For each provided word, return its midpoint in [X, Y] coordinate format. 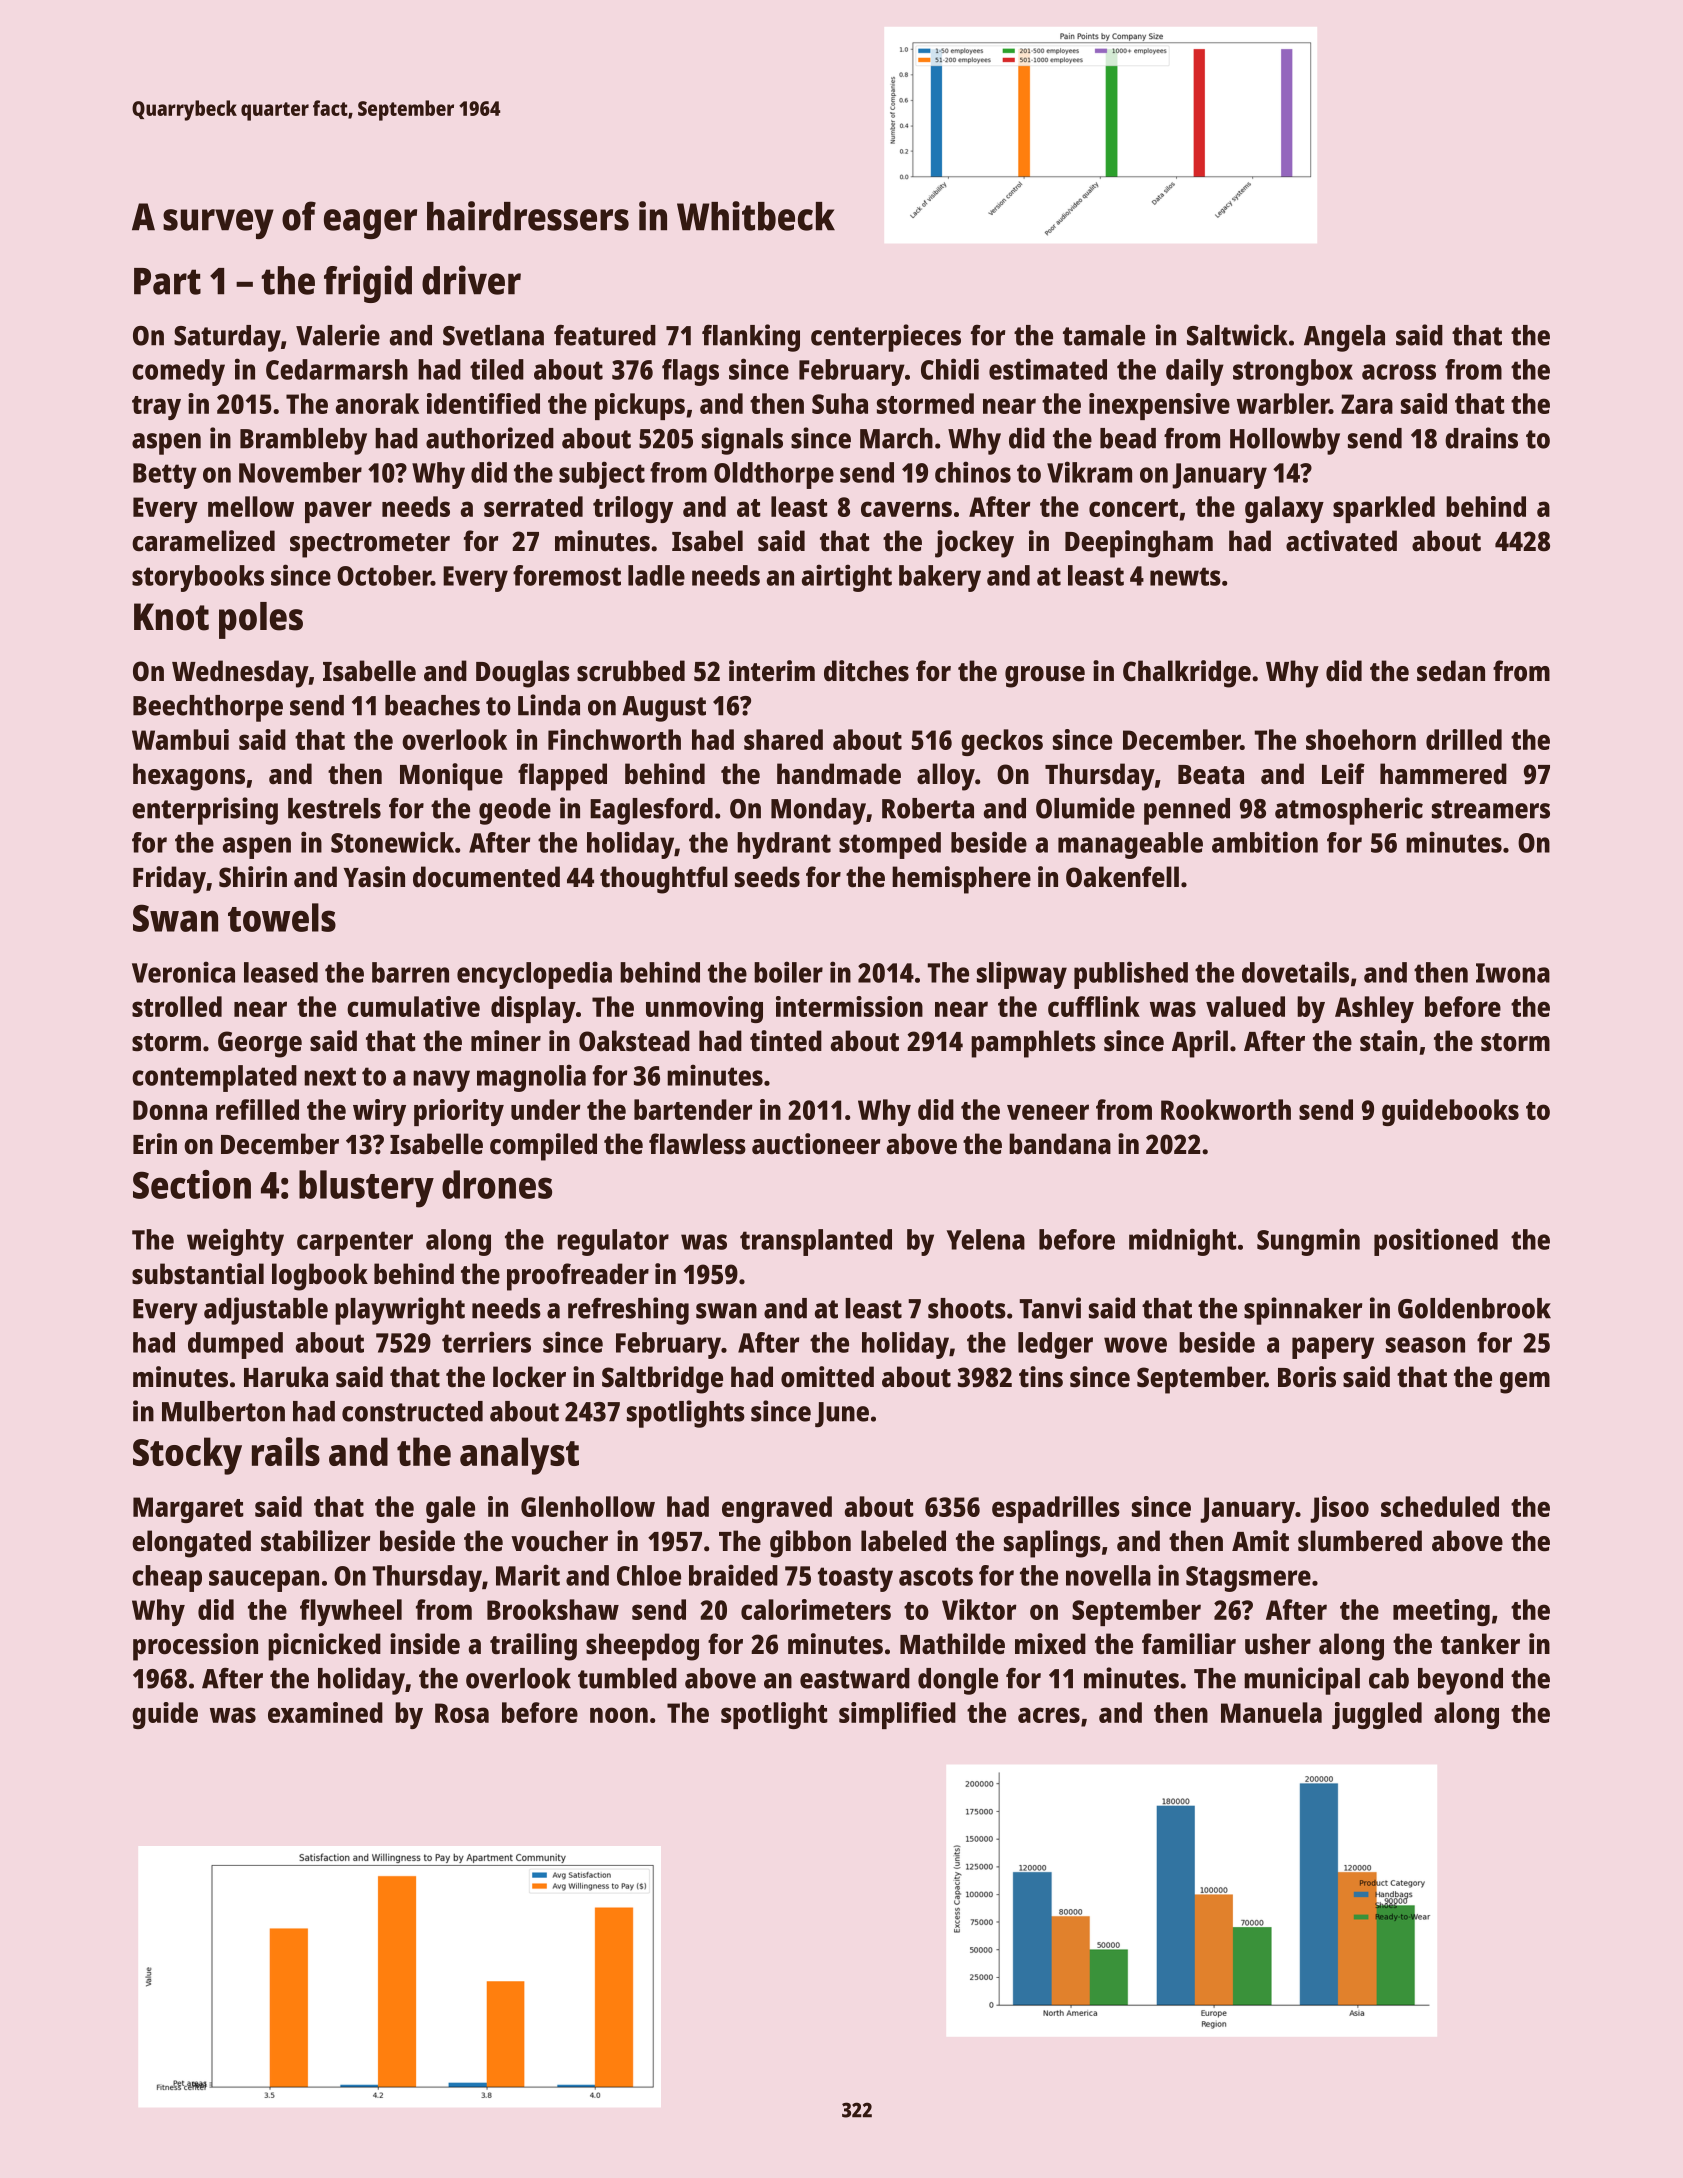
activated [1341, 541]
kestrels [334, 808]
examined [325, 1712]
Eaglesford [651, 811]
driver [471, 280]
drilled [1464, 739]
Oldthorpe [774, 475]
